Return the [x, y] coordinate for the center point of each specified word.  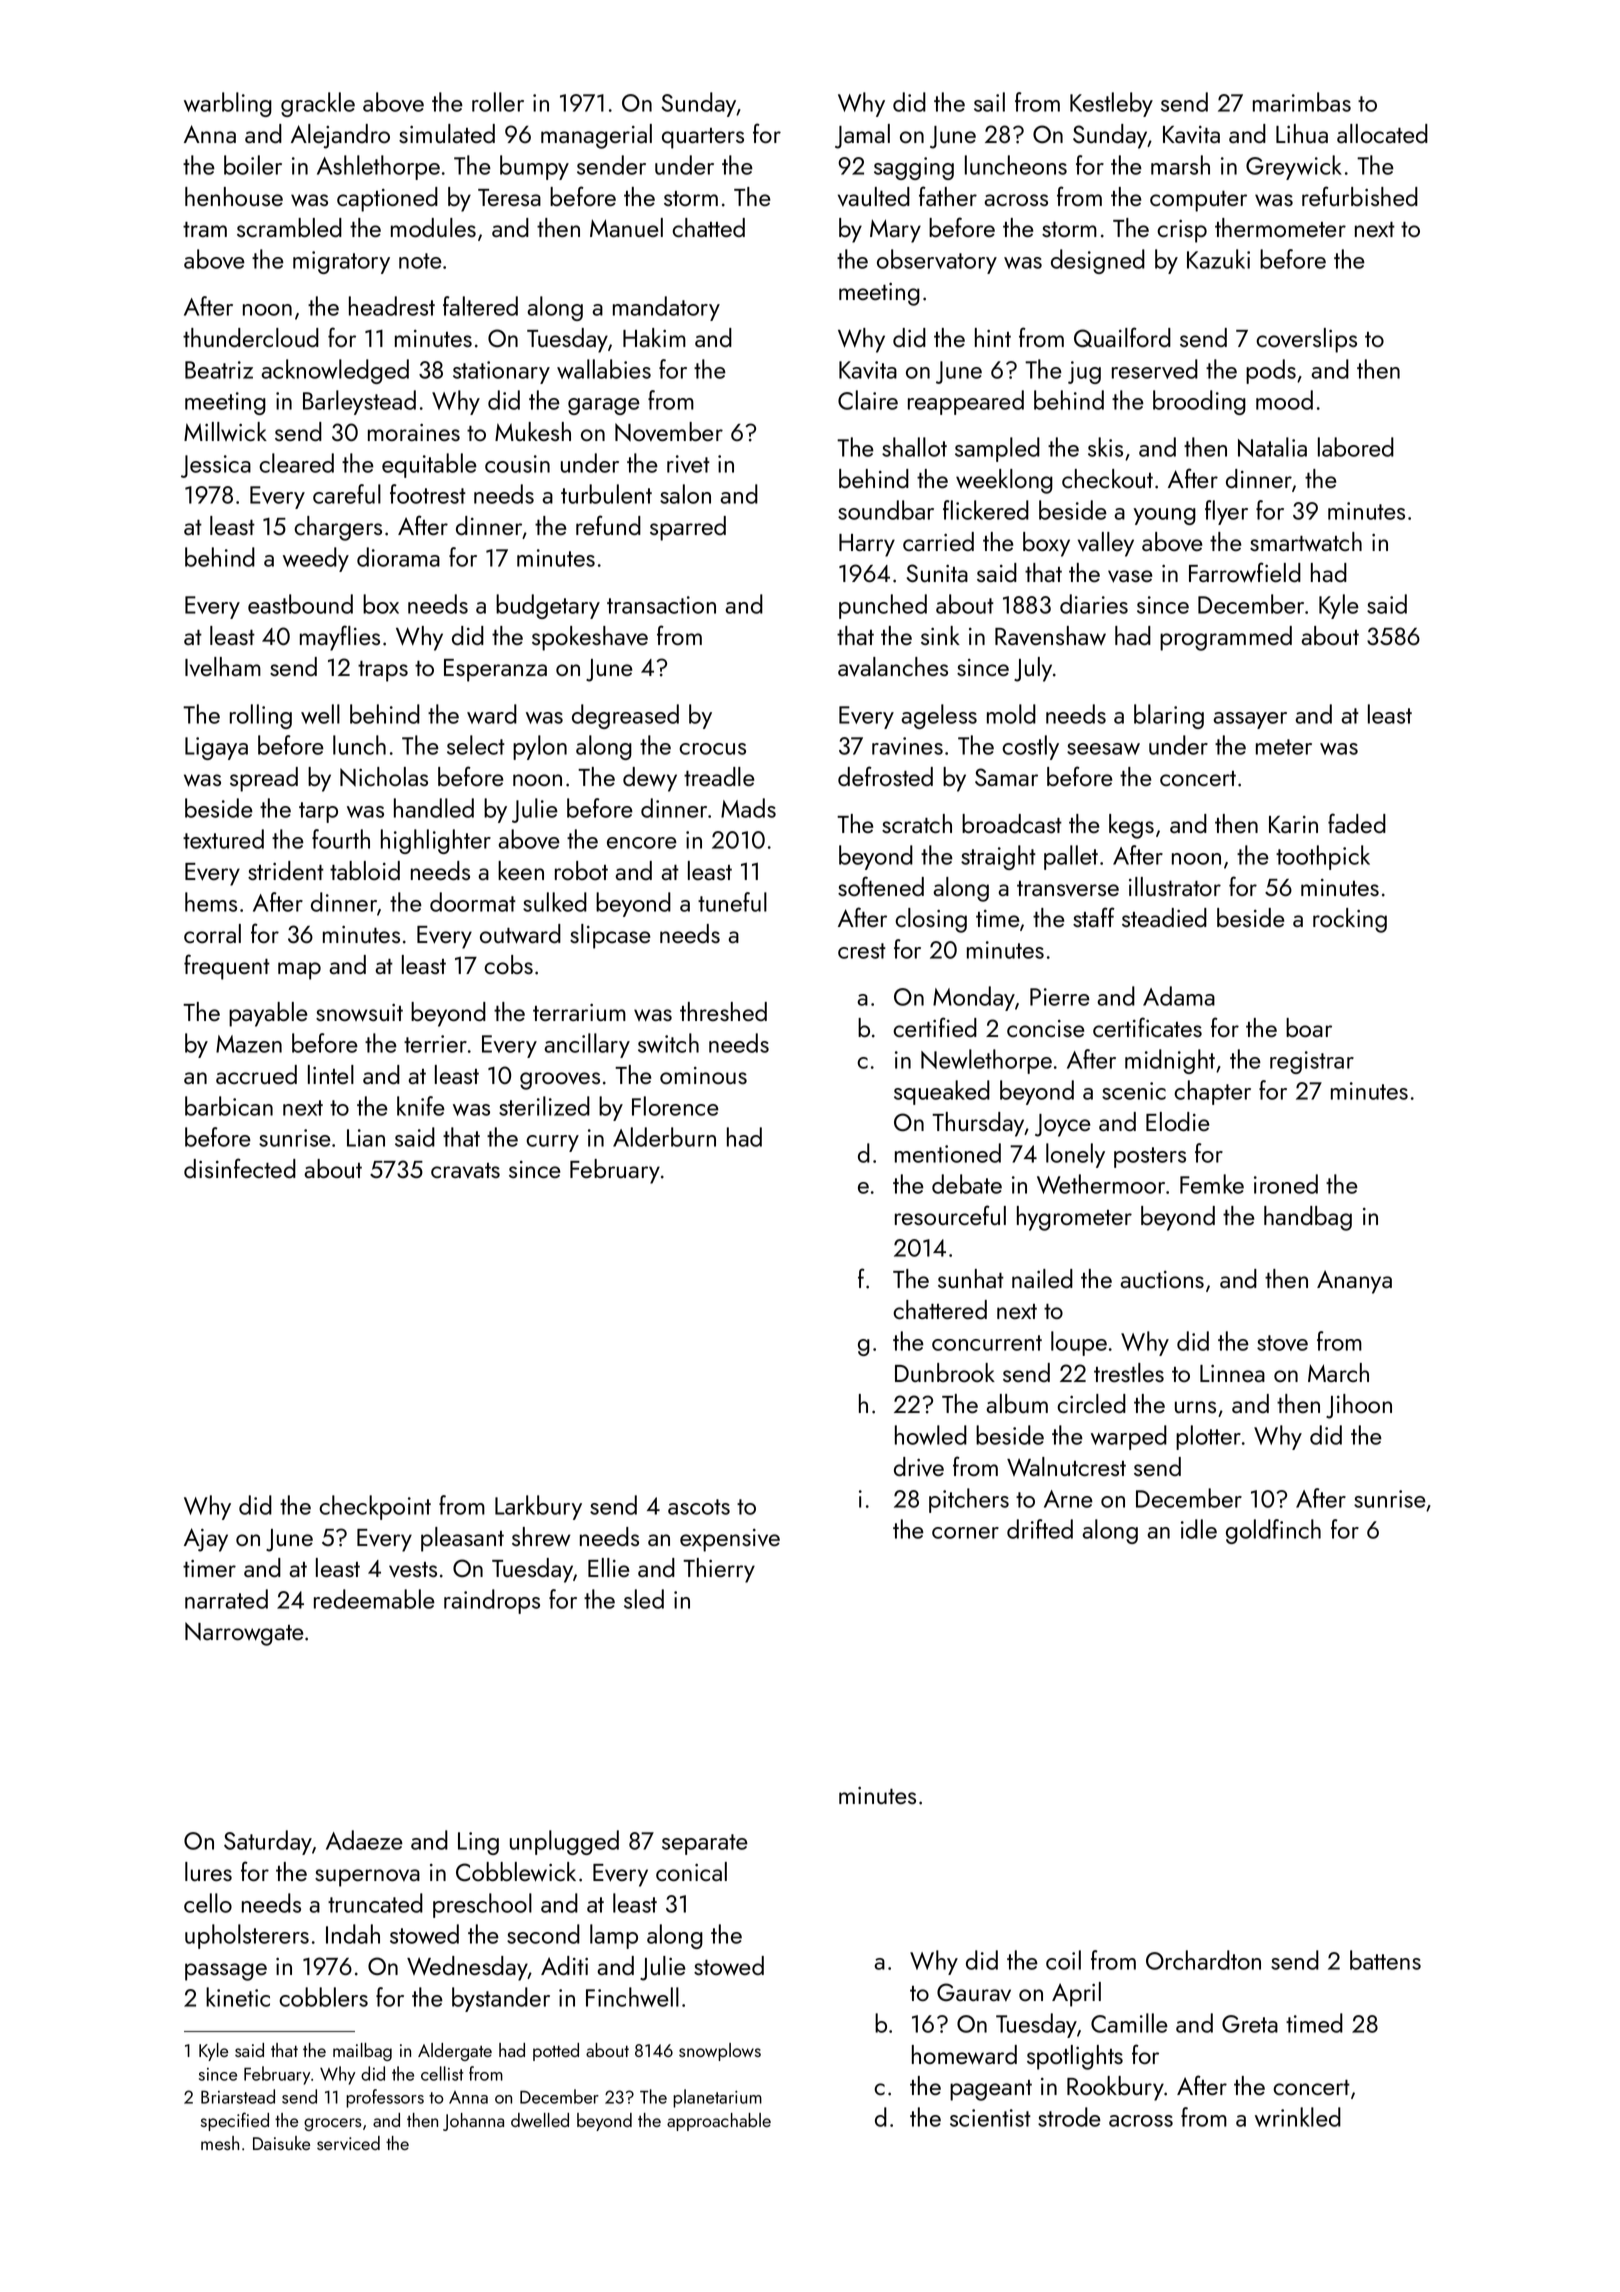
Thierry [719, 1570]
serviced [348, 2143]
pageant [991, 2090]
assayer [1250, 720]
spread [264, 779]
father [948, 196]
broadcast [1012, 824]
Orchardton [1203, 1960]
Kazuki [1218, 259]
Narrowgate [244, 1634]
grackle [318, 104]
